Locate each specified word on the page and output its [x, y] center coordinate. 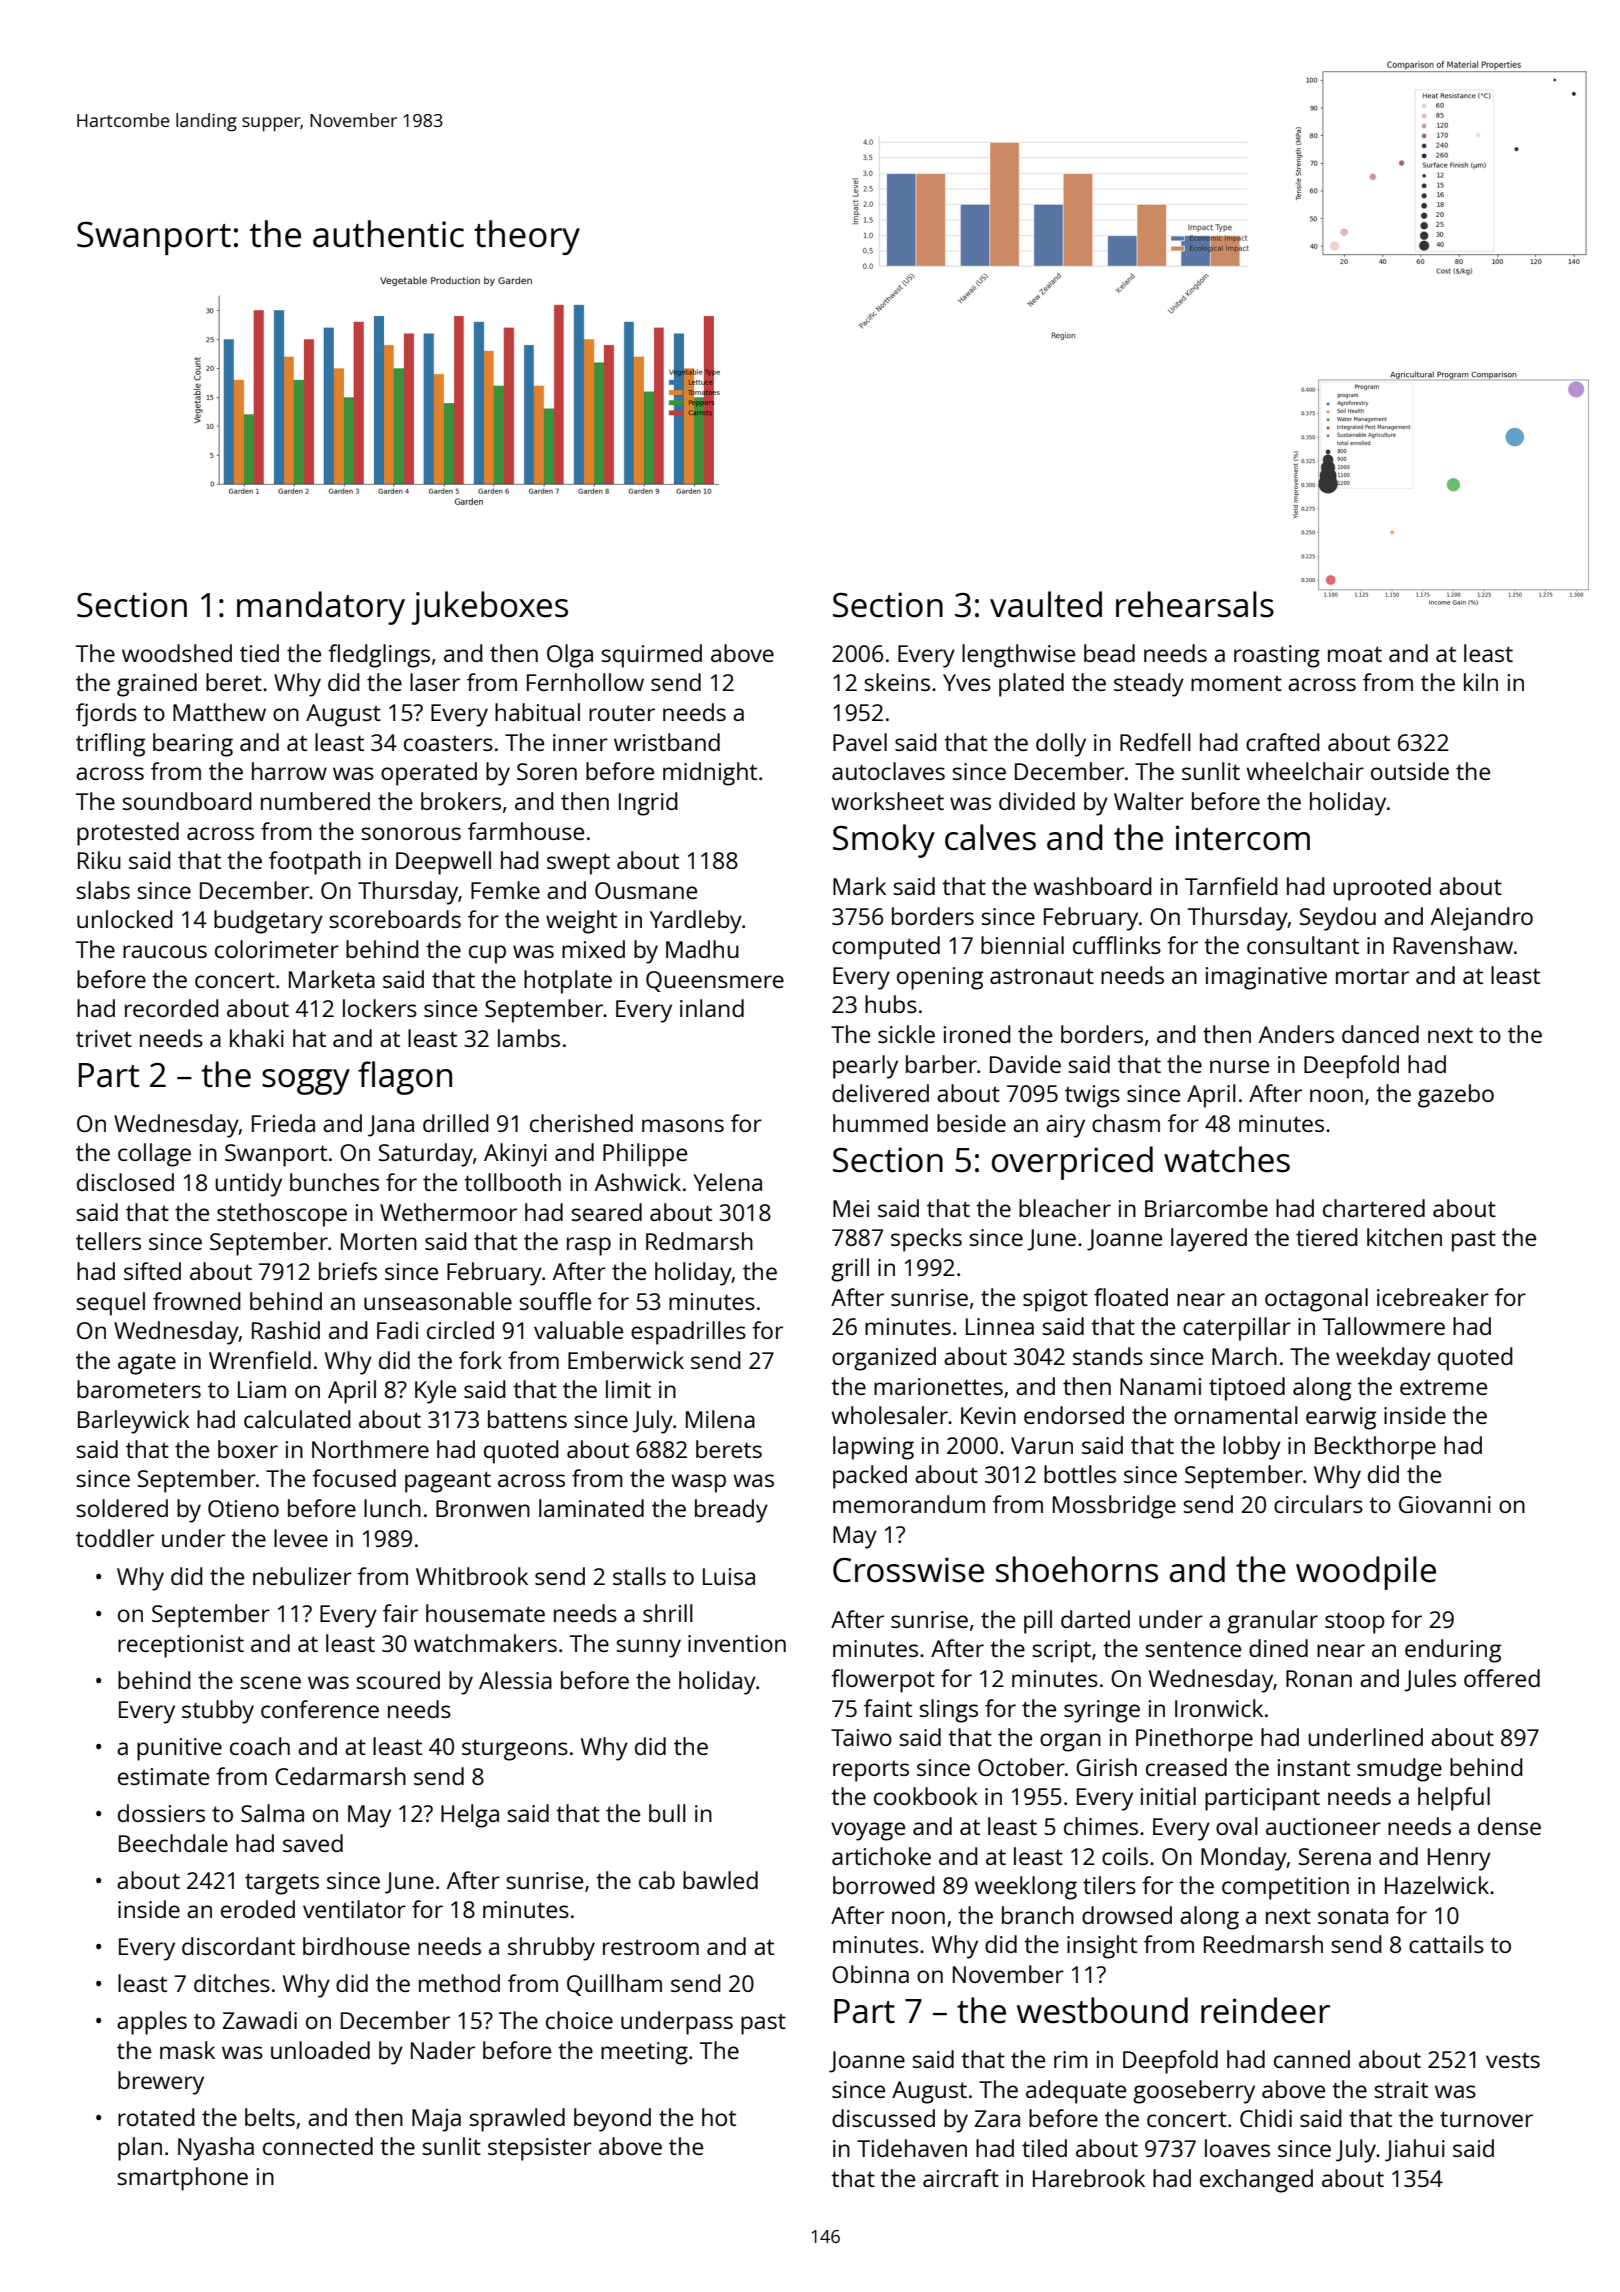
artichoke [881, 1856]
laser [435, 682]
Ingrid [648, 804]
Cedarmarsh [340, 1776]
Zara [997, 2118]
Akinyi [515, 1155]
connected [318, 2146]
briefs [348, 1271]
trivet [104, 1038]
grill [850, 1270]
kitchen [1404, 1237]
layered [1209, 1240]
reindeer [1265, 2010]
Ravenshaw [1453, 945]
